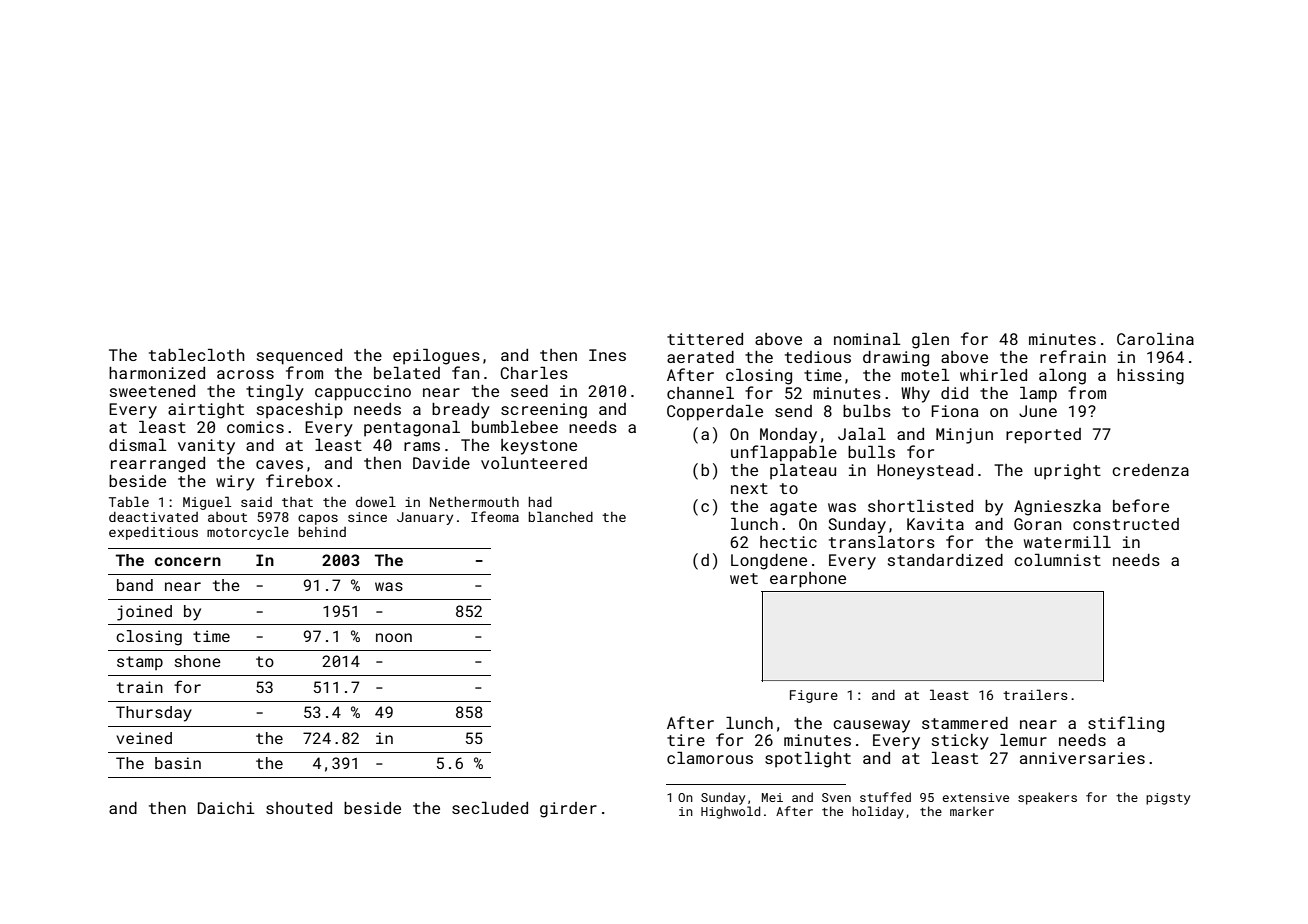 The width and height of the screenshot is (1308, 924). I want to click on harmonized, so click(157, 373).
